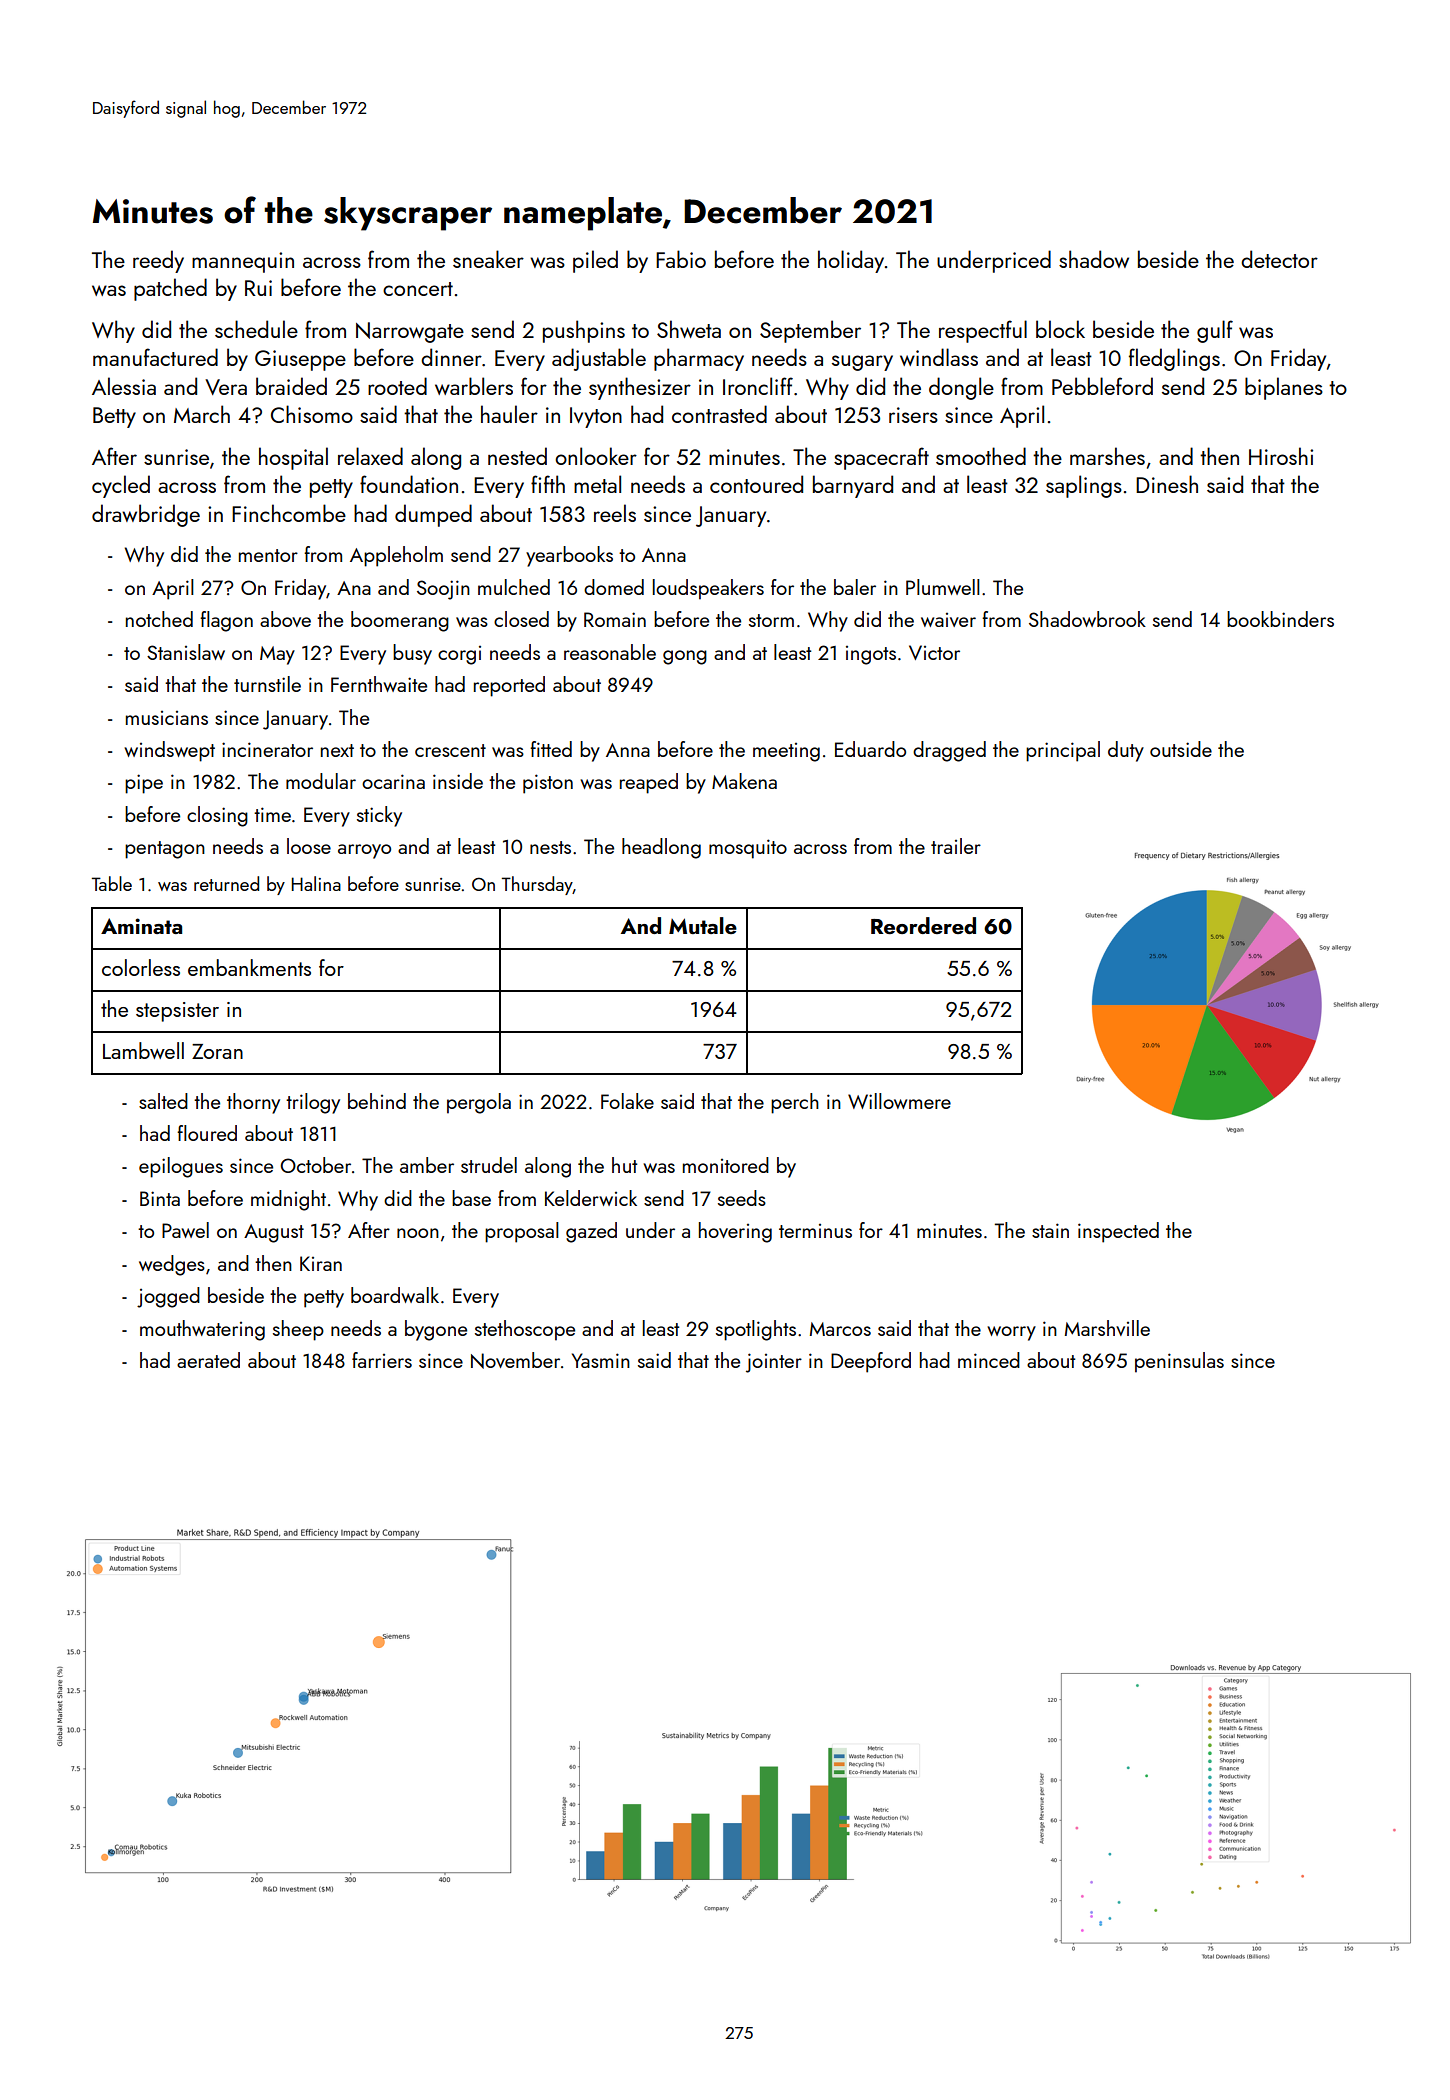  Describe the element at coordinates (243, 262) in the screenshot. I see `mannequin` at that location.
